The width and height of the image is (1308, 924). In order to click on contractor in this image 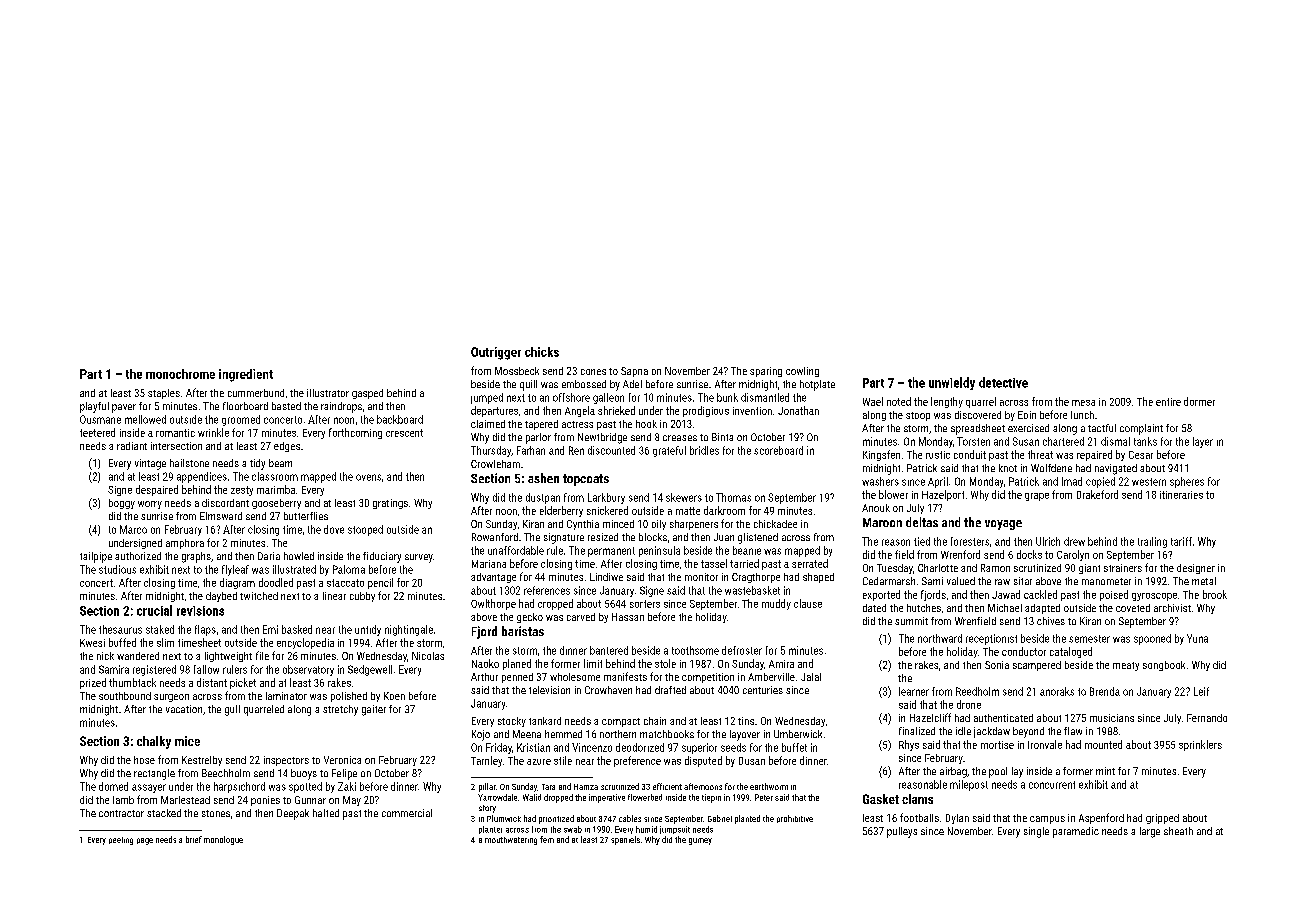, I will do `click(121, 813)`.
